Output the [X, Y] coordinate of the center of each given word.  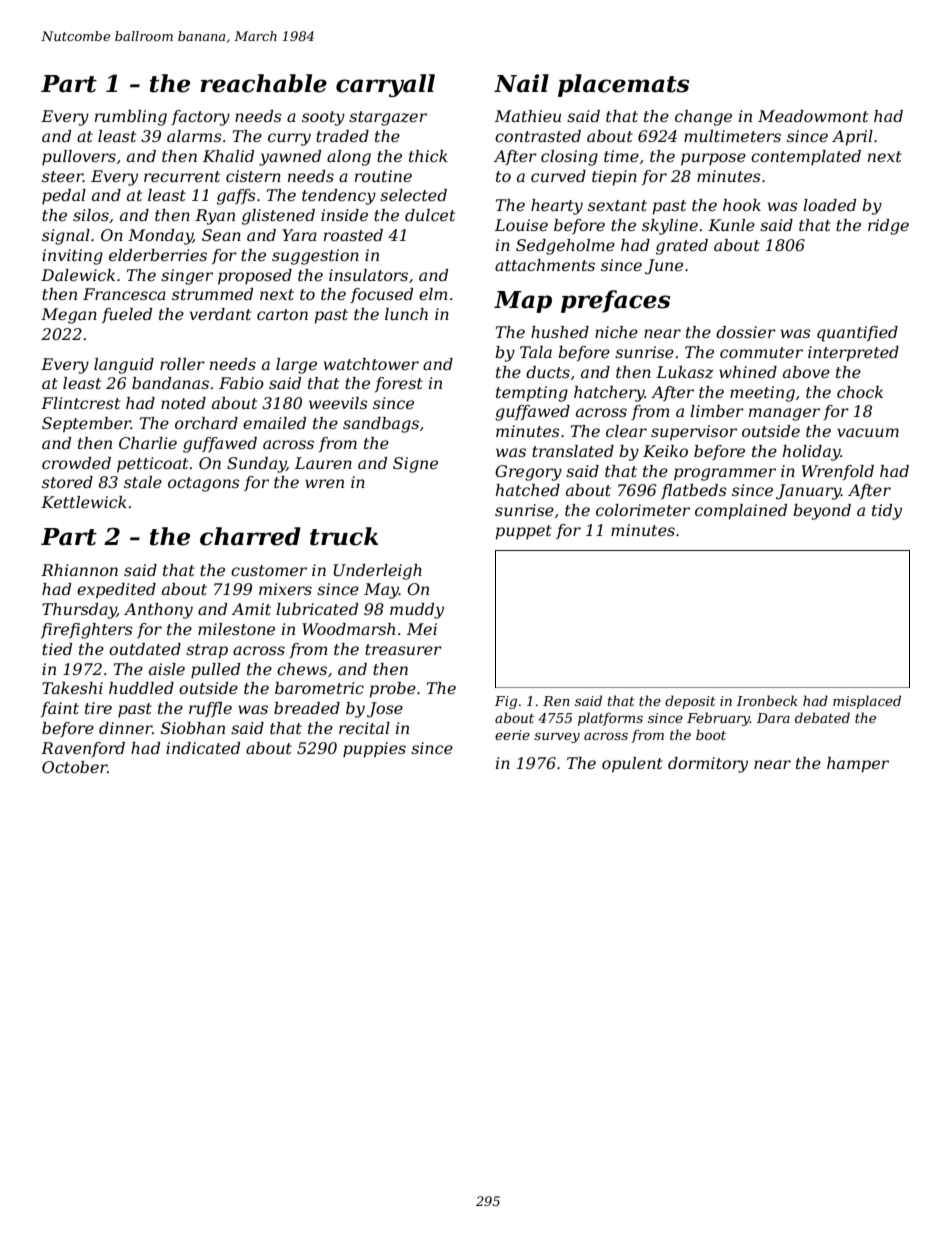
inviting [72, 257]
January [808, 492]
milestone [236, 629]
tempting [532, 394]
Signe [415, 465]
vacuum [868, 432]
